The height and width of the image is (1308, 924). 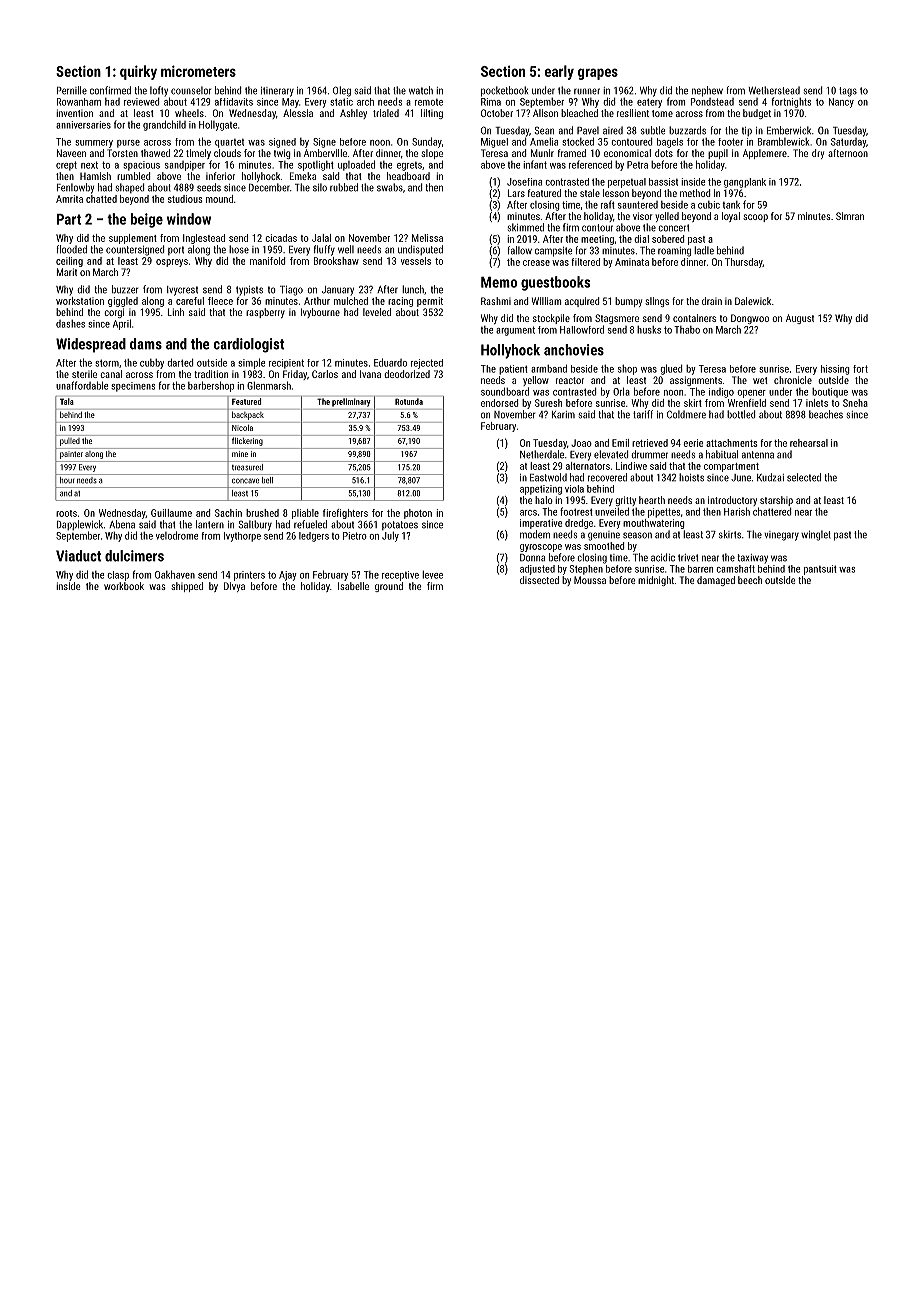 What do you see at coordinates (841, 103) in the image?
I see `Nancy` at bounding box center [841, 103].
